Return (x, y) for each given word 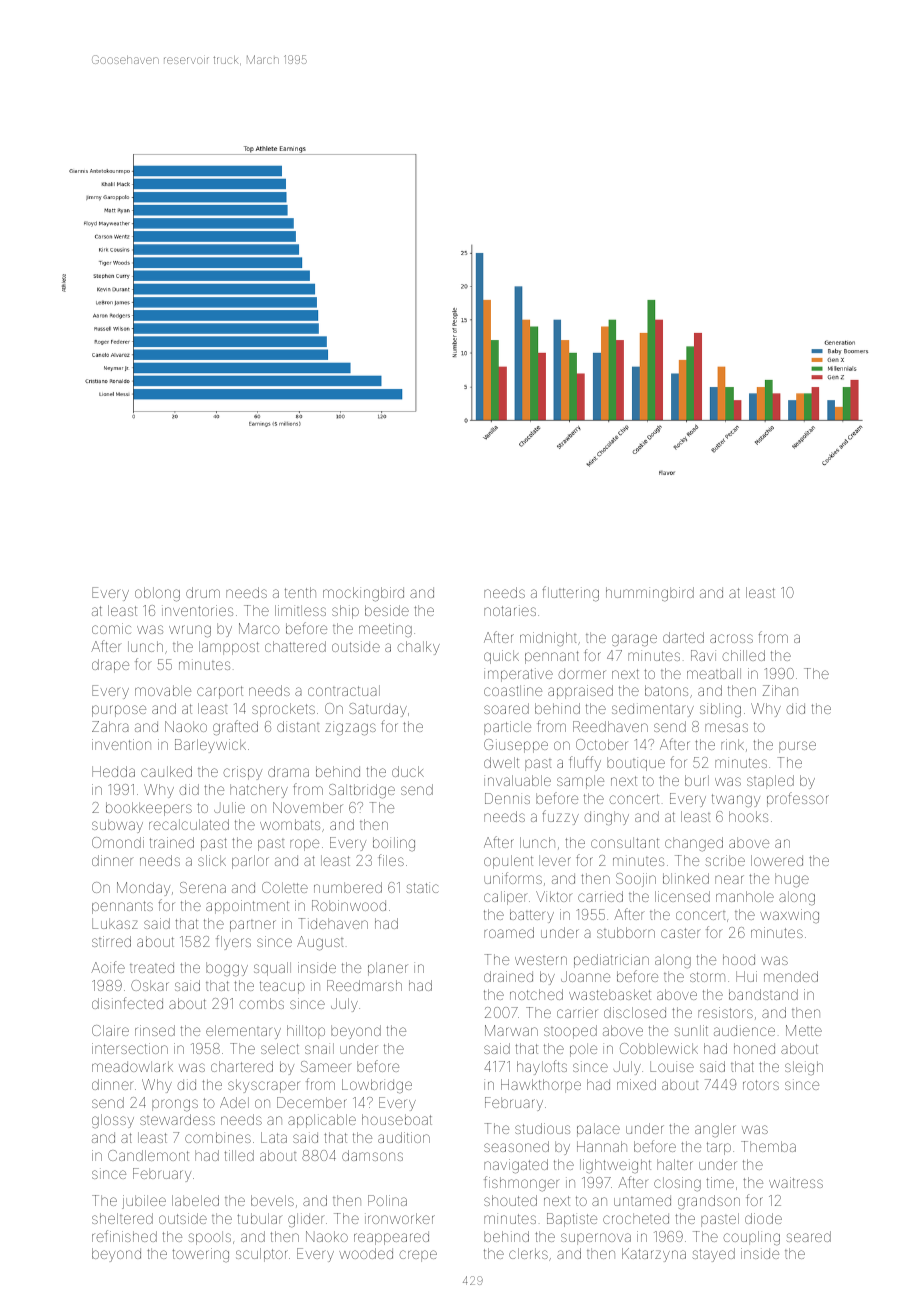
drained (508, 976)
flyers (233, 942)
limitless (300, 610)
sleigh (804, 1068)
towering (201, 1255)
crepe (418, 1256)
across (731, 638)
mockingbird (363, 594)
